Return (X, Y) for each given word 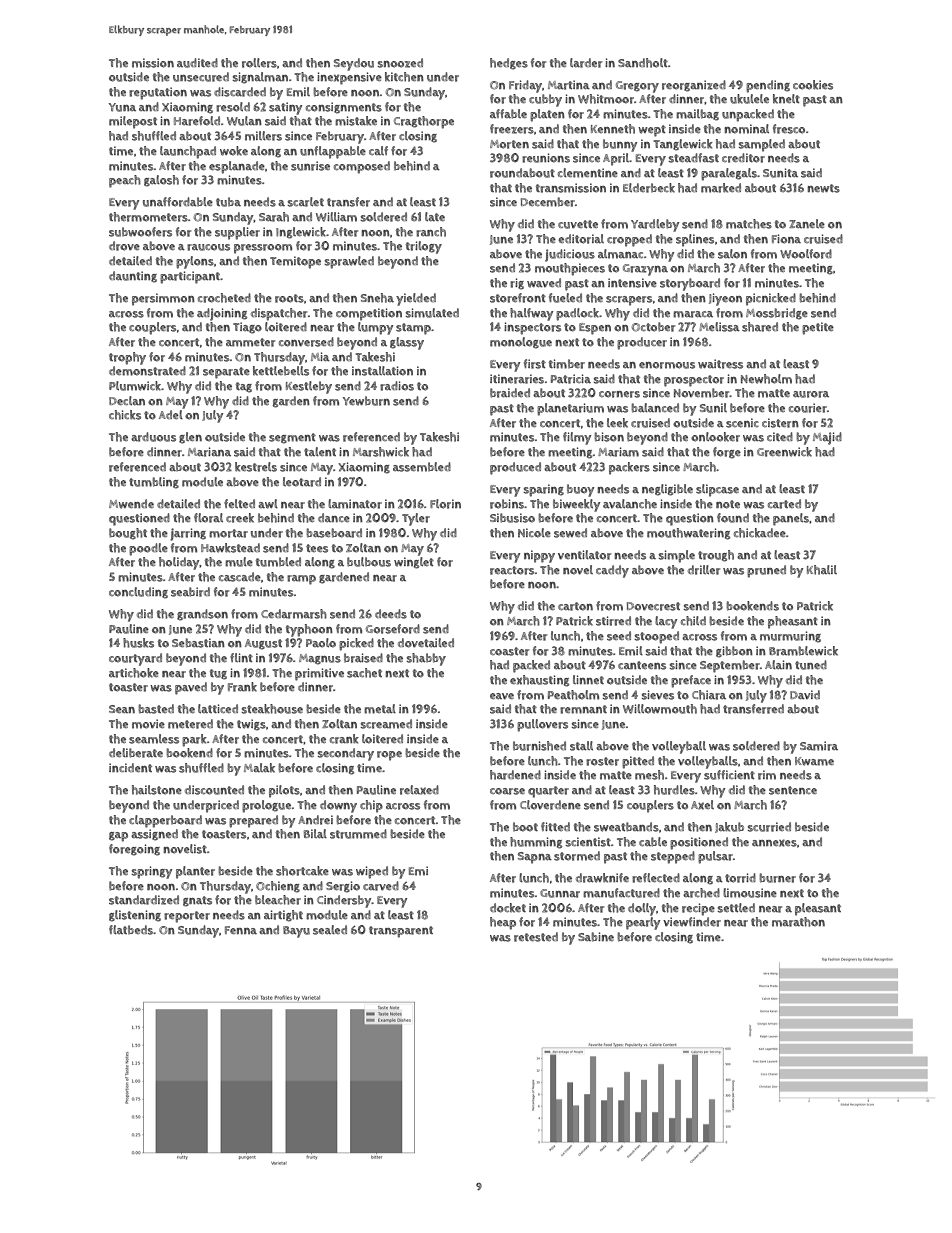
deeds (391, 614)
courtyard (135, 659)
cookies (813, 85)
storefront (518, 298)
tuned (811, 665)
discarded (240, 92)
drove (124, 246)
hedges (509, 64)
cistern (780, 423)
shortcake (302, 871)
